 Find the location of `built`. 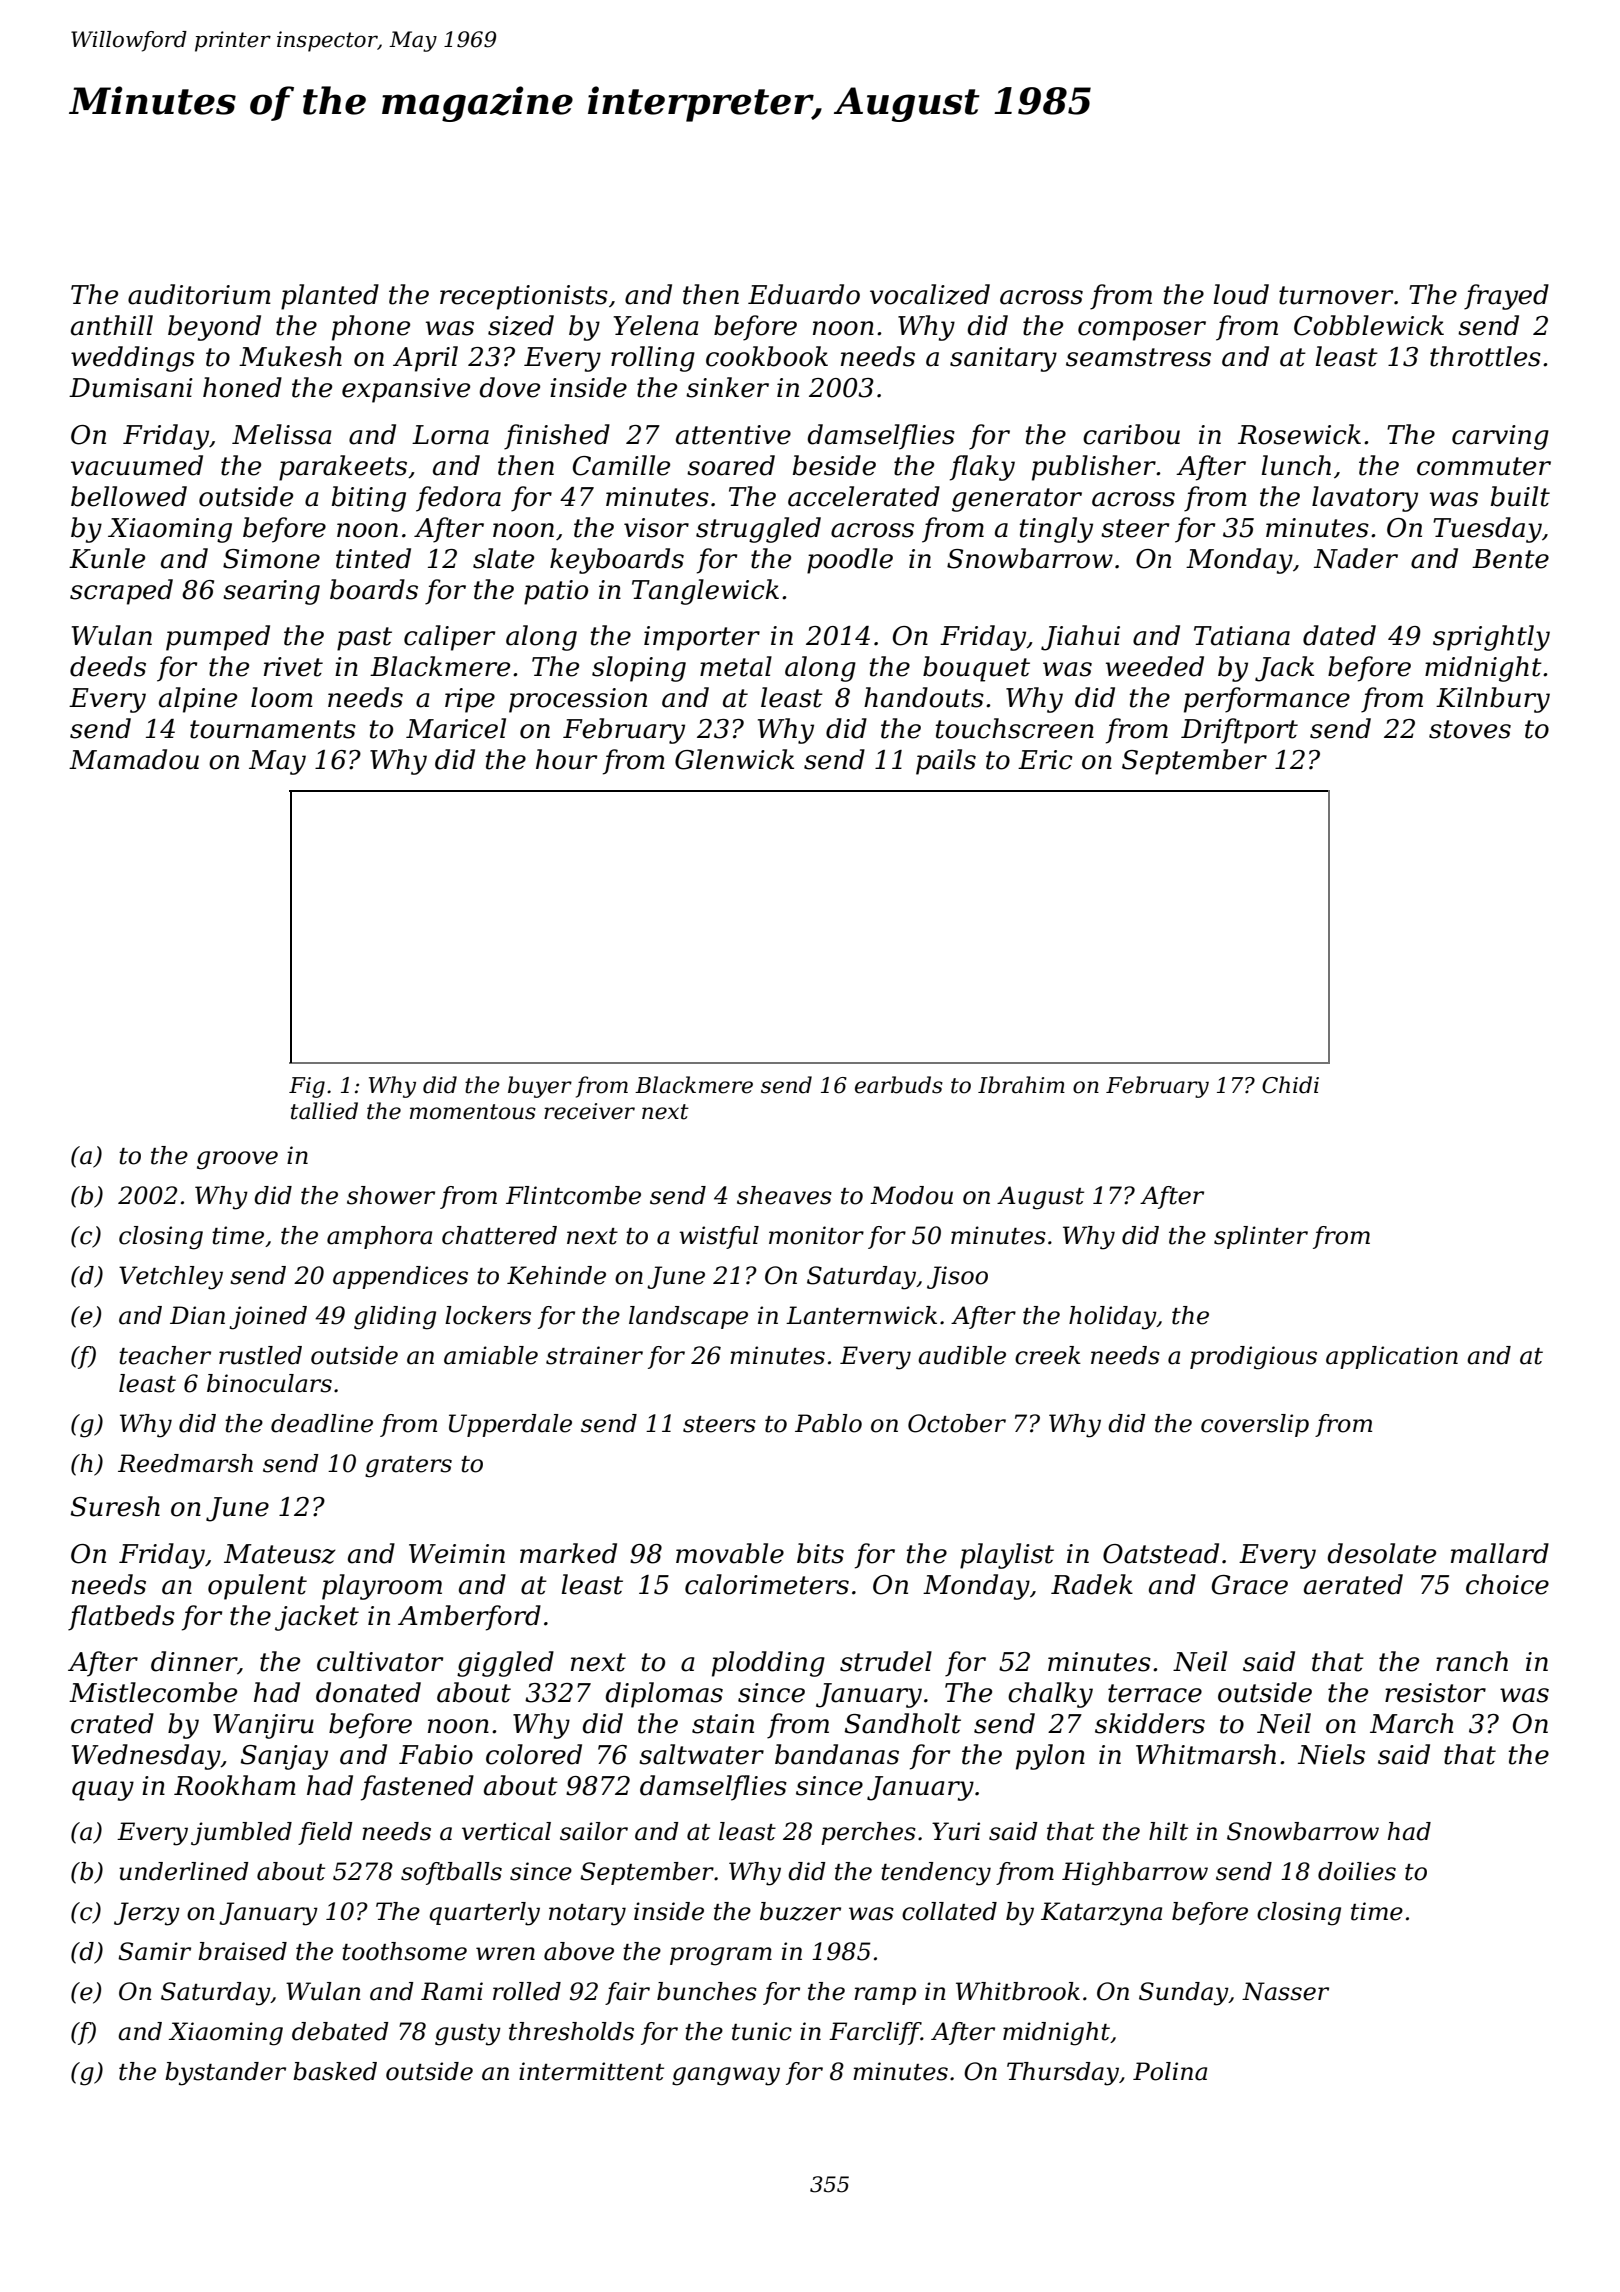

built is located at coordinates (1520, 496).
